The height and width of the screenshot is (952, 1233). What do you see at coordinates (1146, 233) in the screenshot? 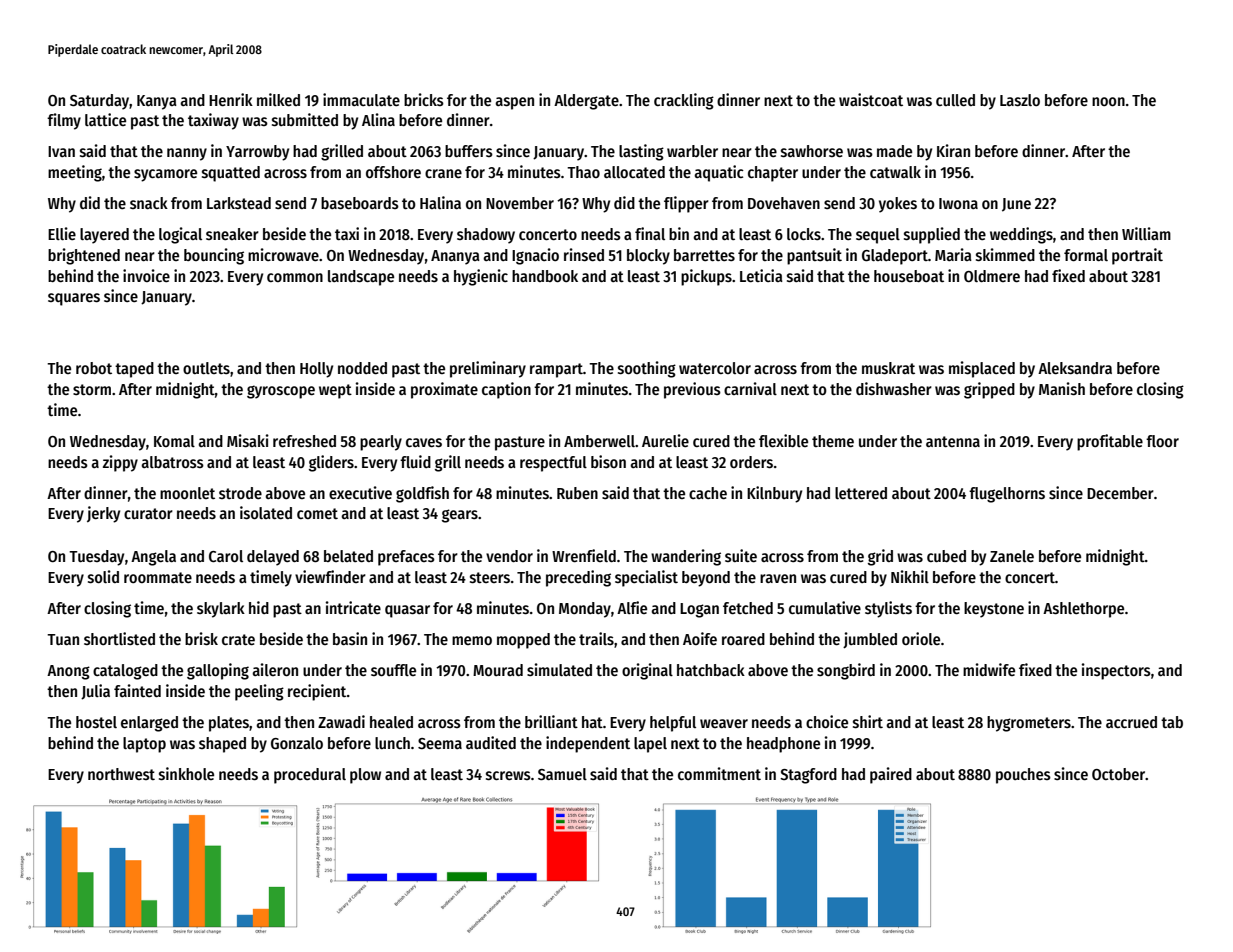
I see `William` at bounding box center [1146, 233].
